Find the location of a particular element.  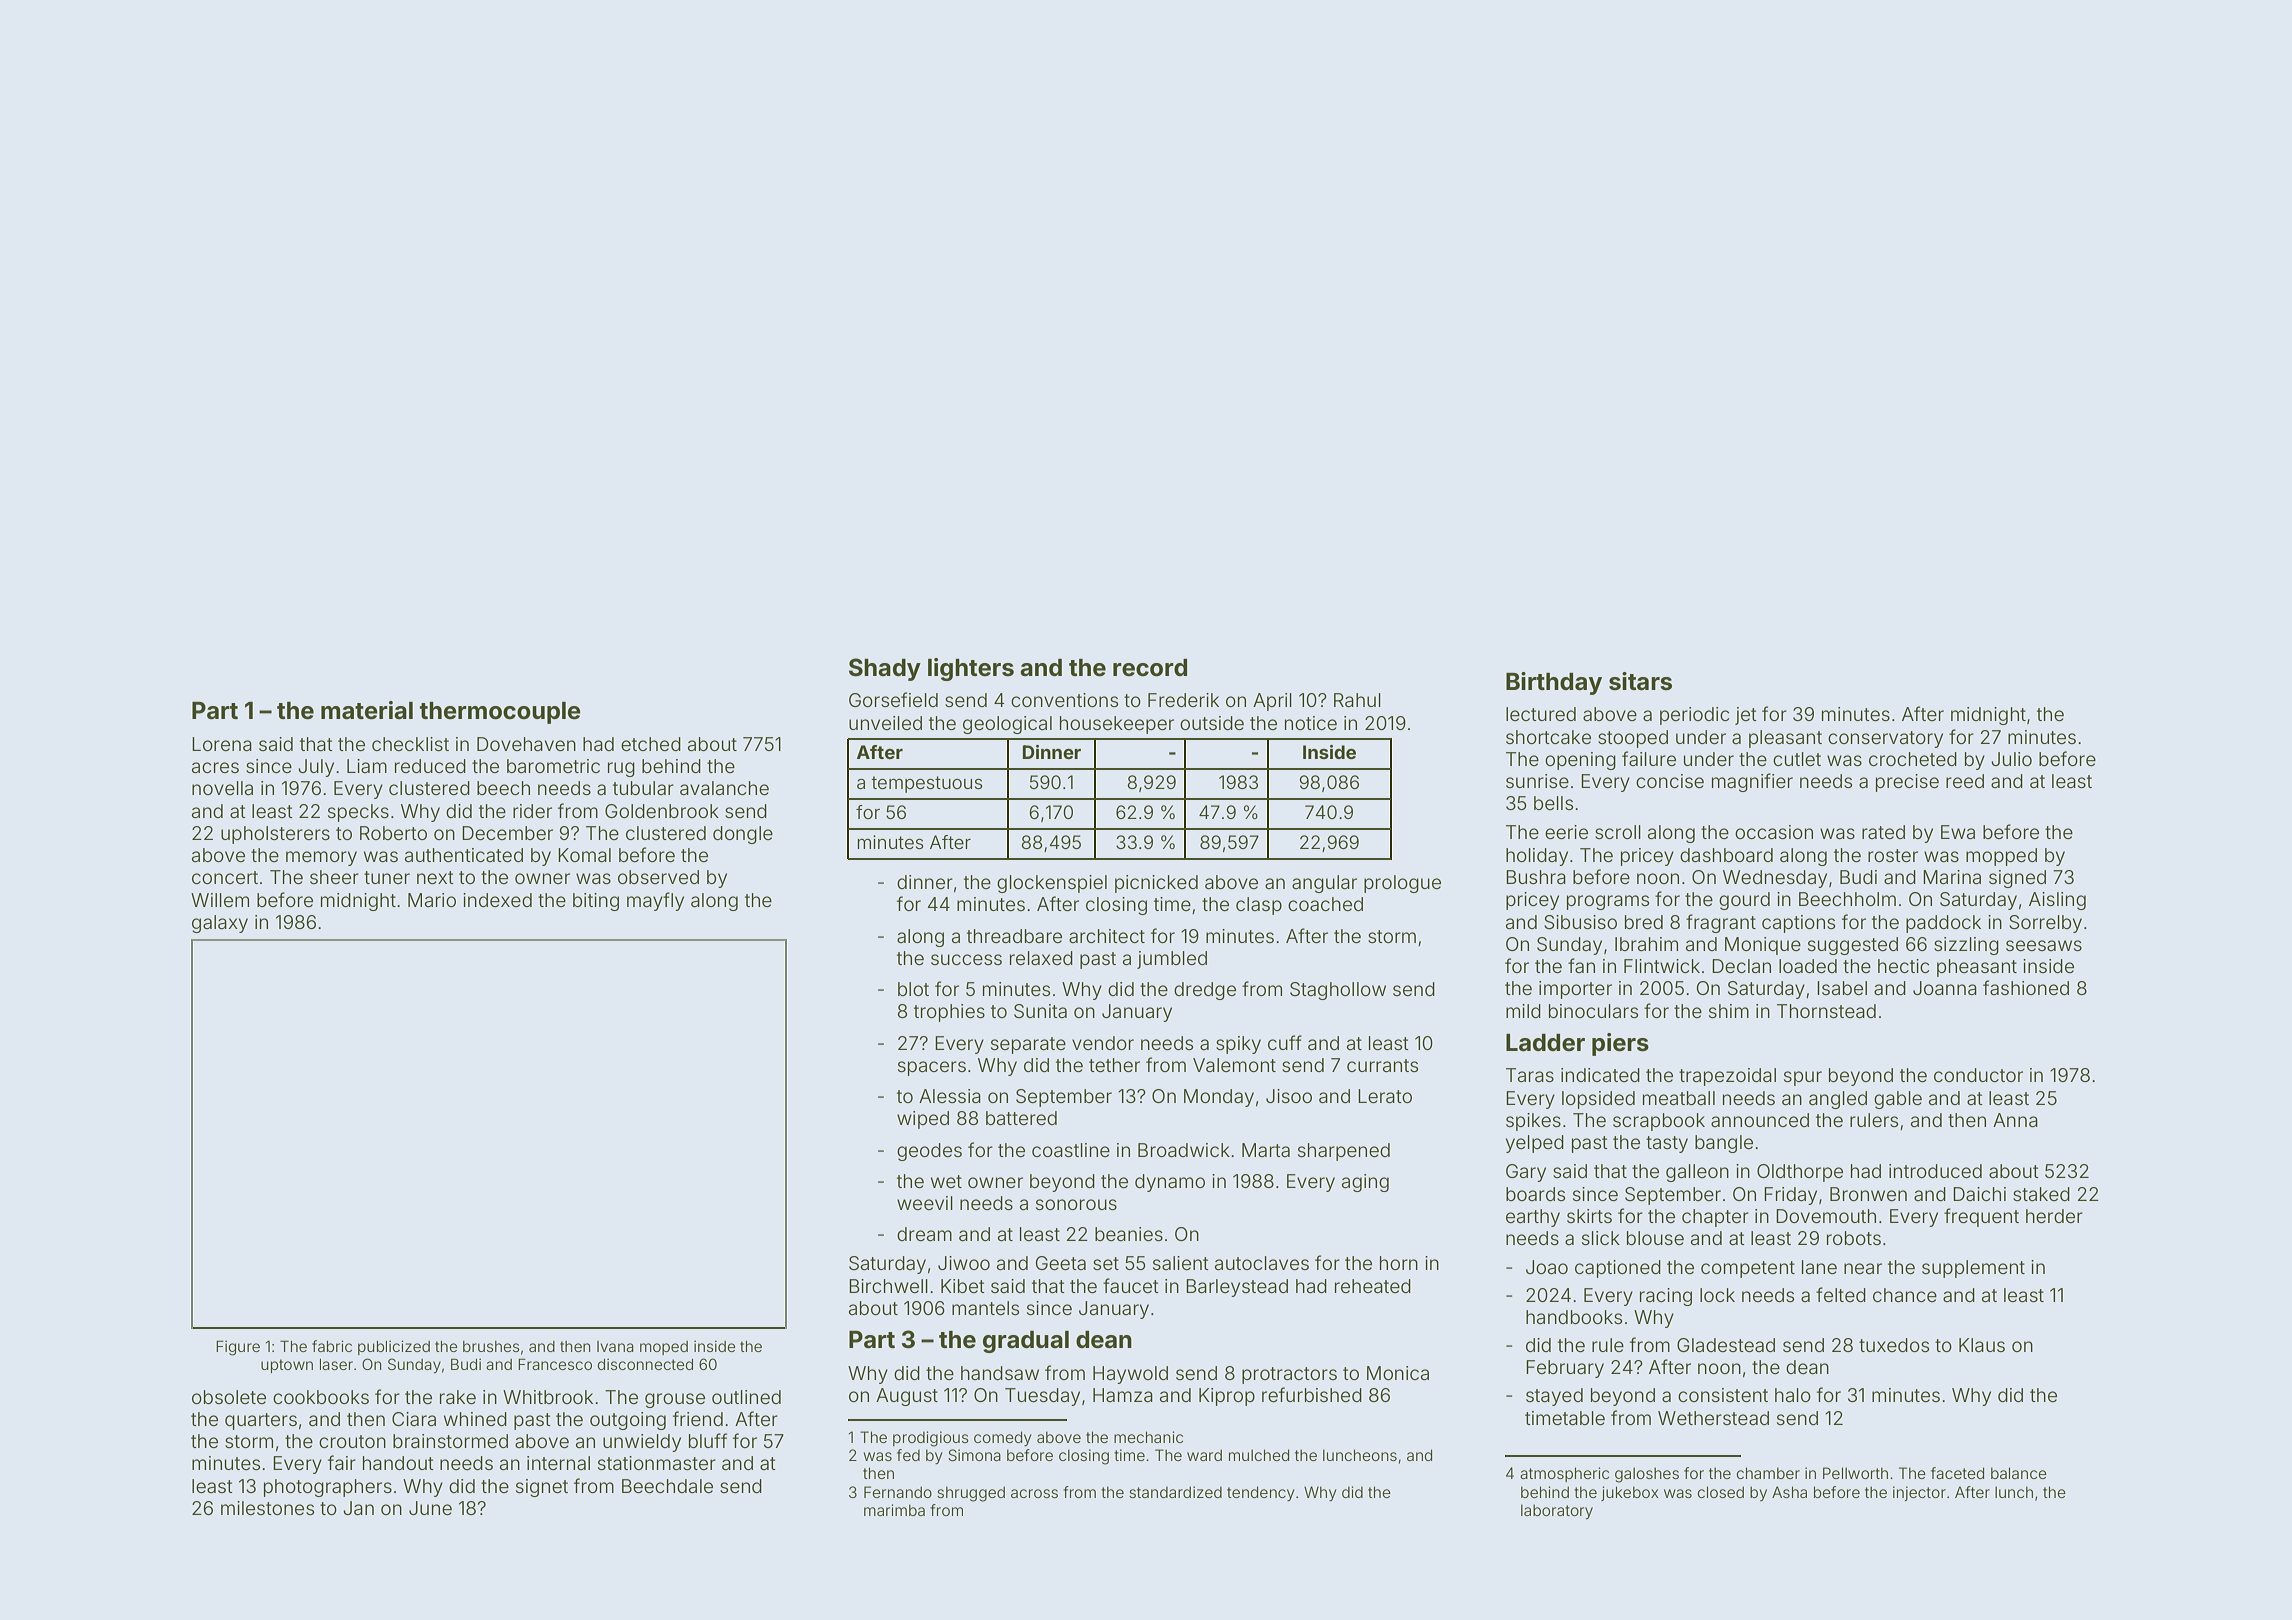

jumbled is located at coordinates (1172, 960).
